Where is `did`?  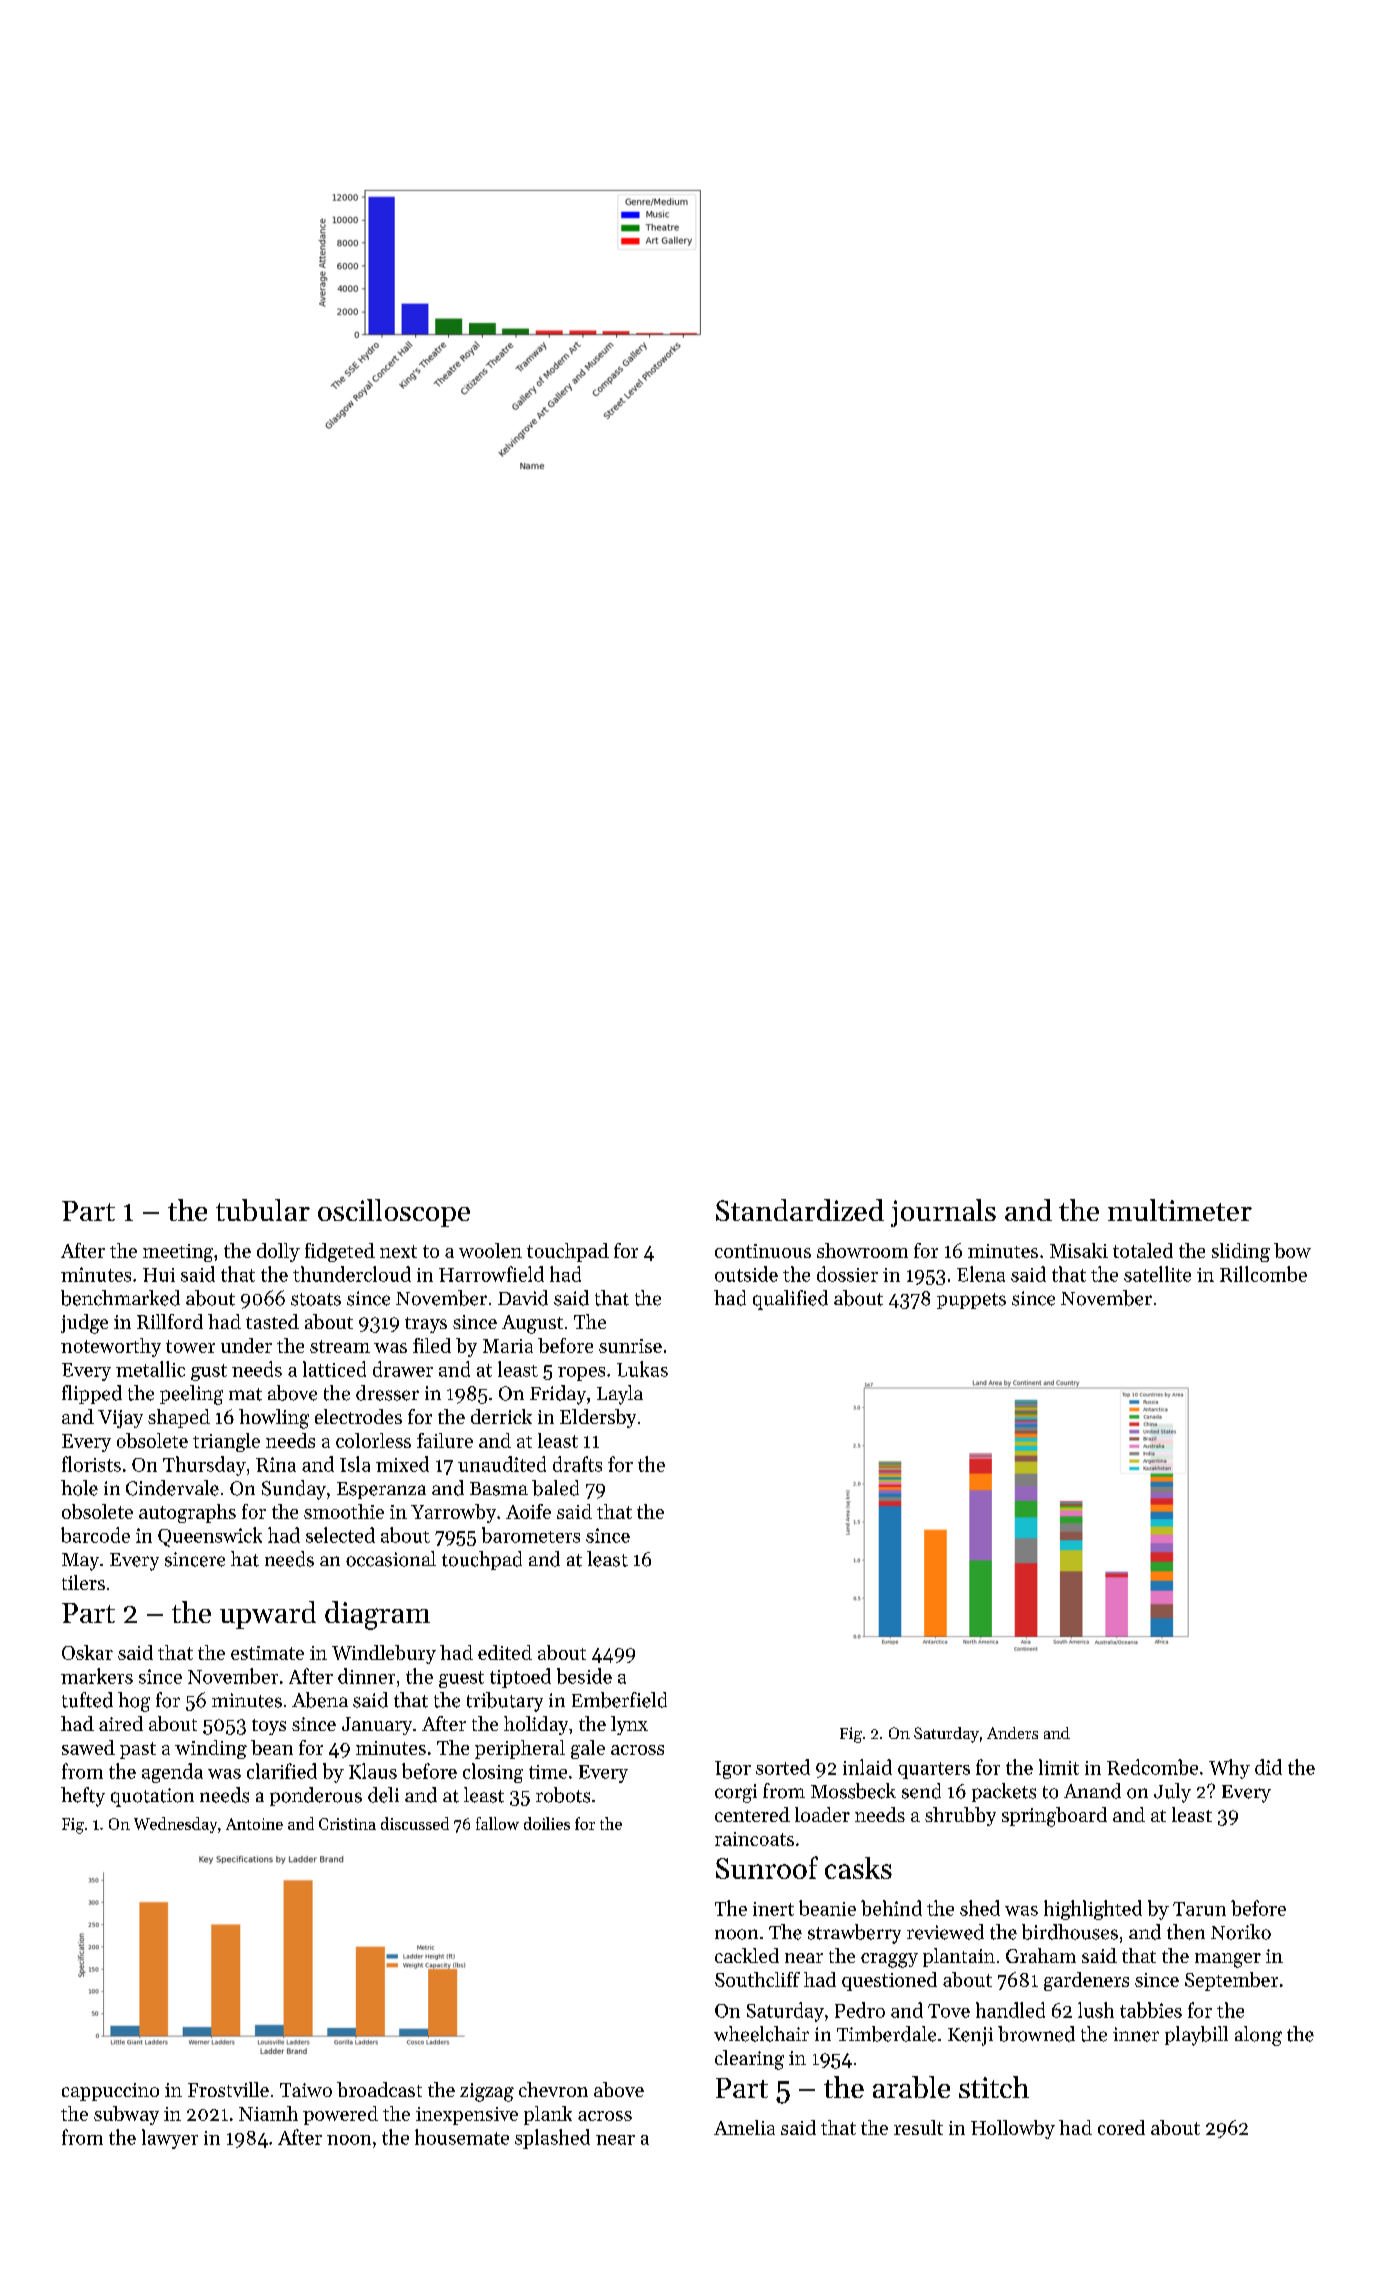 did is located at coordinates (1268, 1767).
